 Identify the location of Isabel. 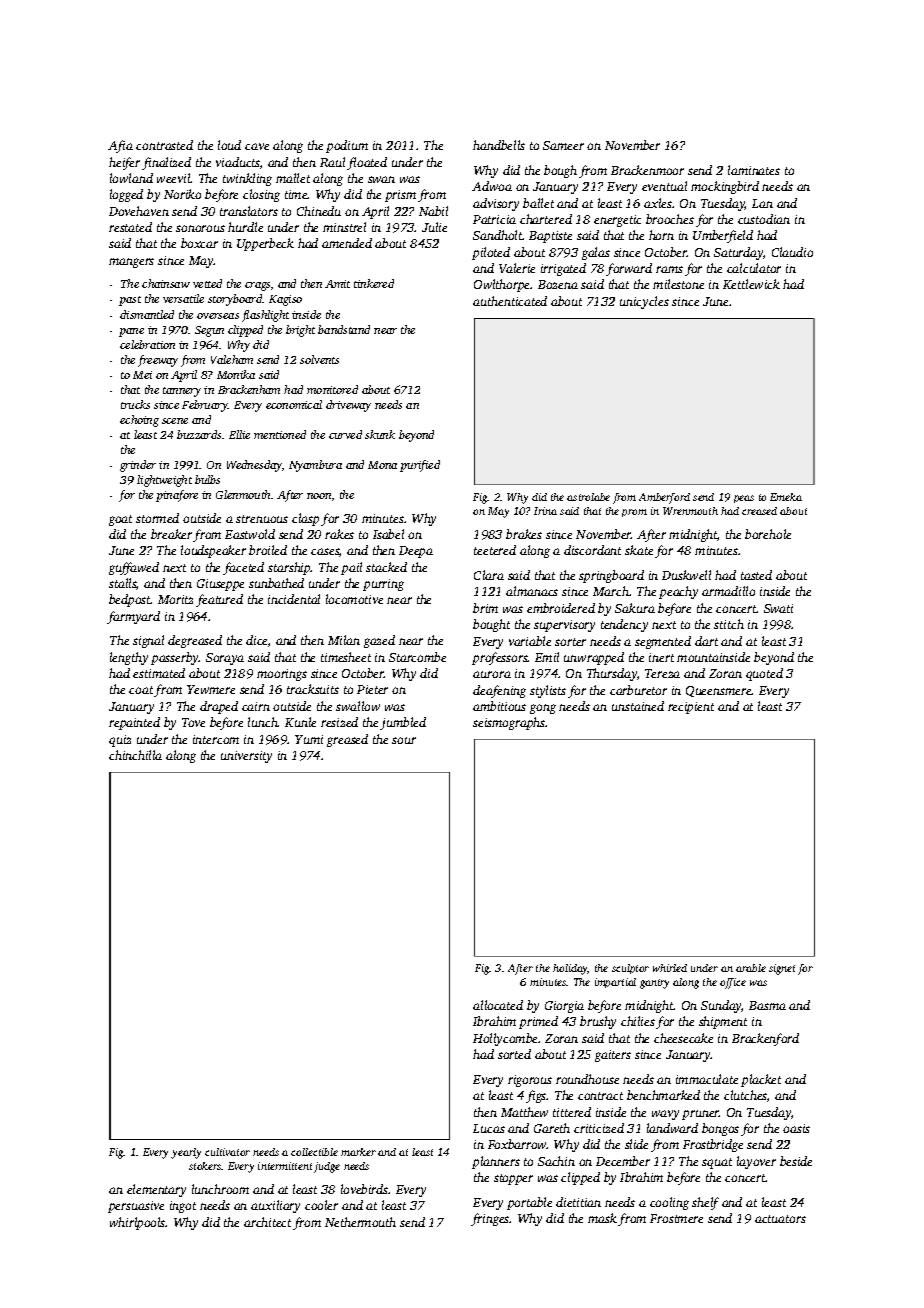
(388, 534).
